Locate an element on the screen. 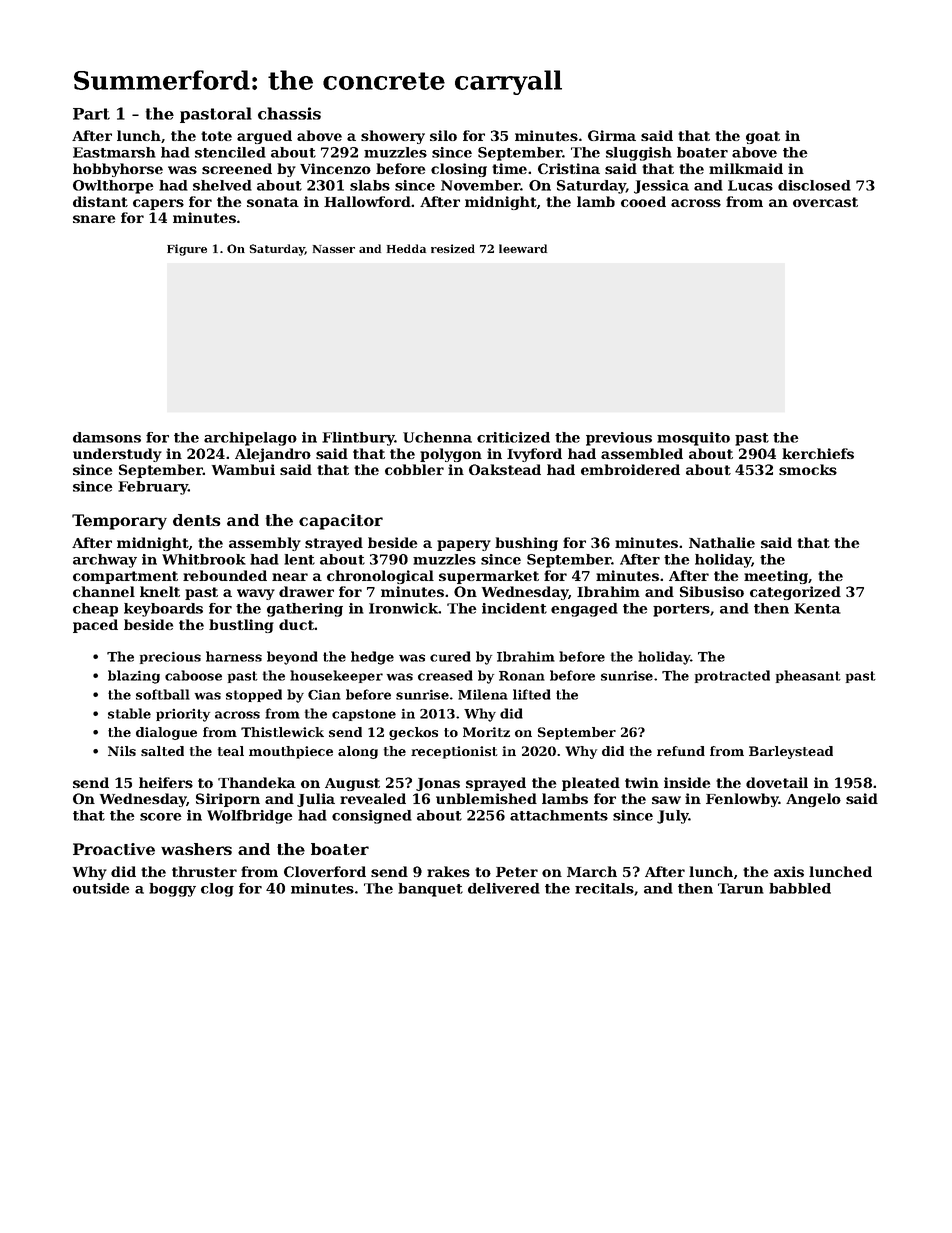 The height and width of the screenshot is (1233, 952). Moritz is located at coordinates (486, 732).
